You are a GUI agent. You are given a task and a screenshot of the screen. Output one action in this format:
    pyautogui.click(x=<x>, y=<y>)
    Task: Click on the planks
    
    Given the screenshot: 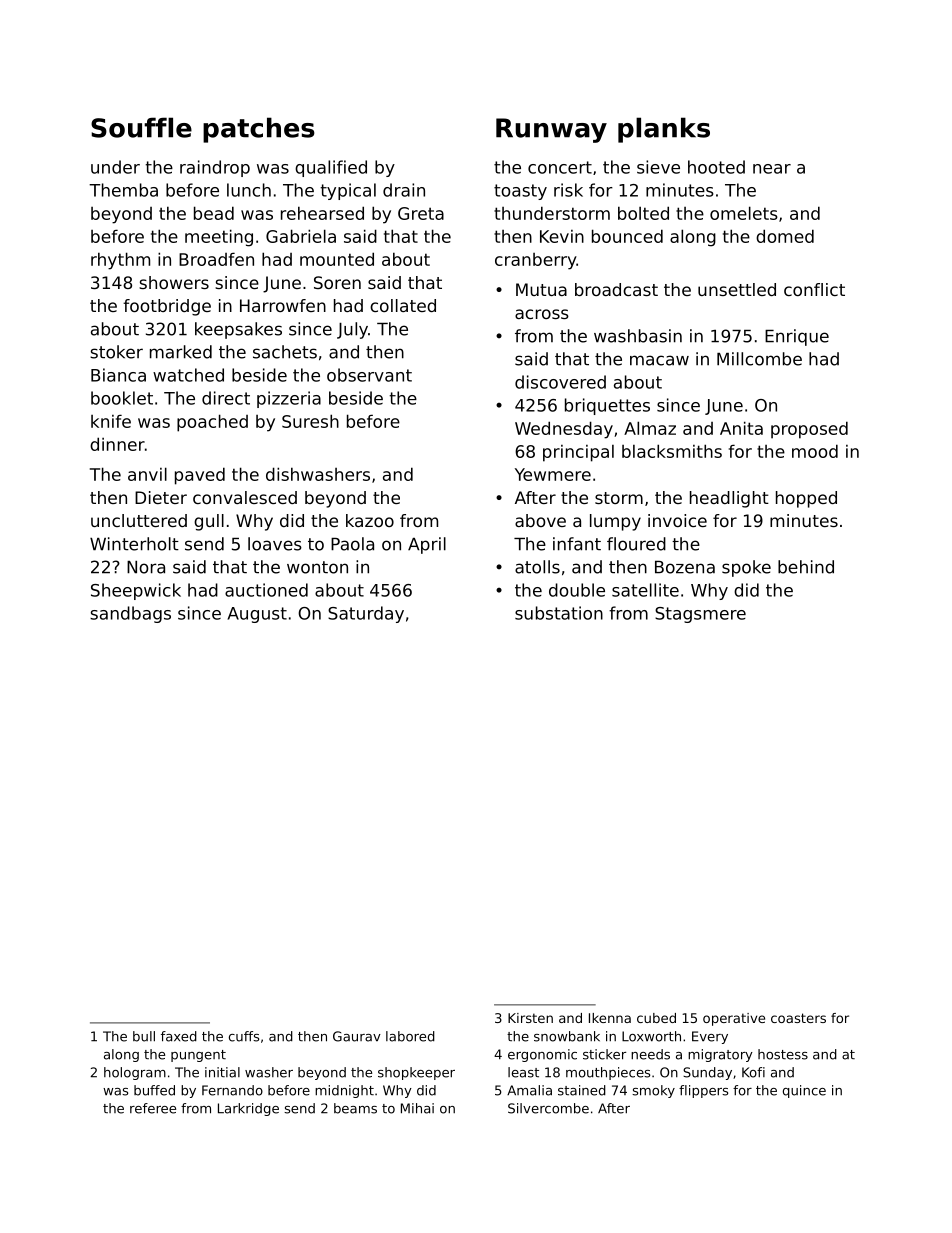 What is the action you would take?
    pyautogui.click(x=664, y=130)
